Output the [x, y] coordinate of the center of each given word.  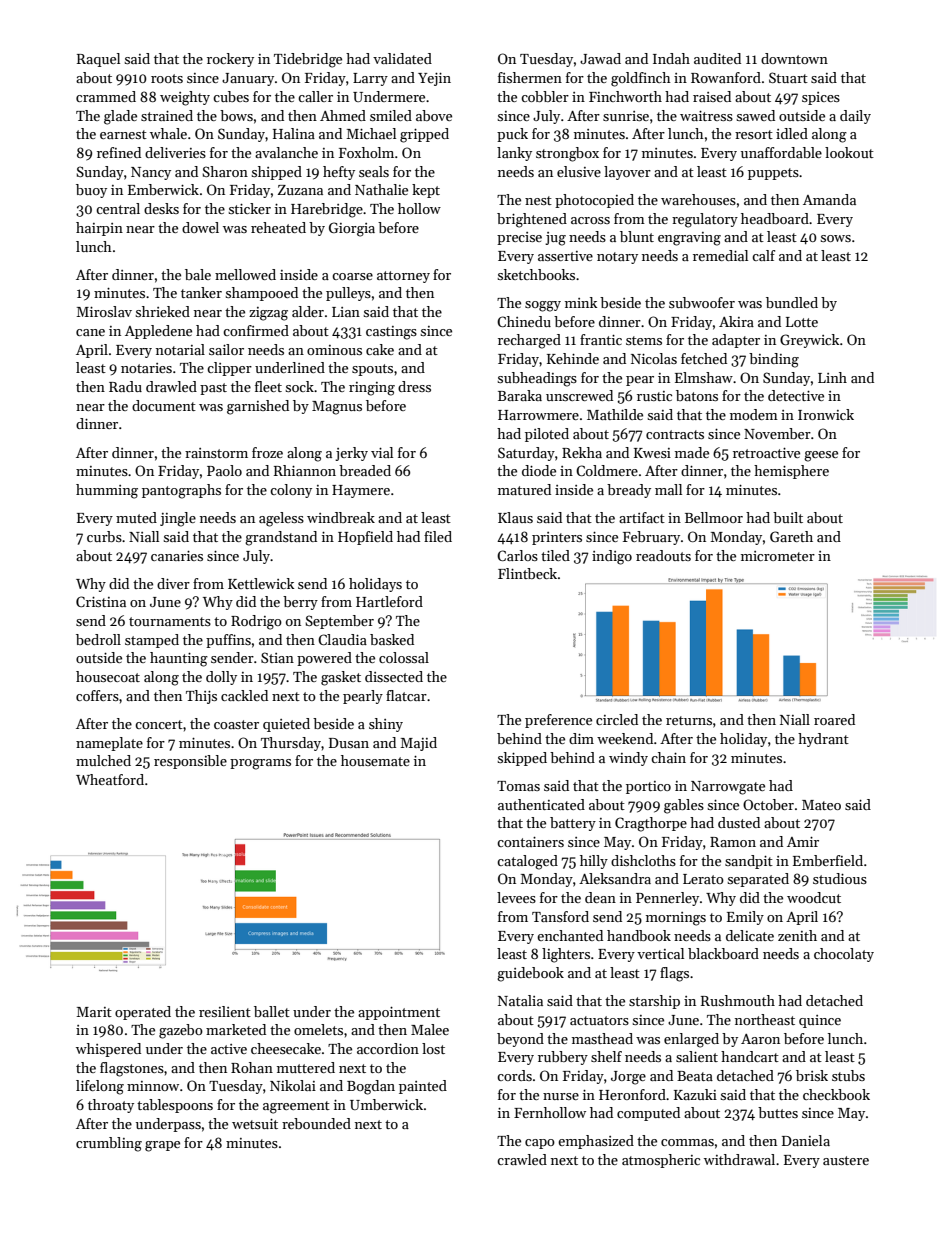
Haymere [361, 491]
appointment [399, 1013]
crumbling [109, 1144]
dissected [394, 676]
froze [267, 452]
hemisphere [791, 472]
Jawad [600, 58]
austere [846, 1160]
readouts [663, 555]
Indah [671, 58]
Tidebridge [308, 60]
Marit [94, 1012]
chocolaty [844, 955]
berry [300, 603]
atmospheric [661, 1161]
